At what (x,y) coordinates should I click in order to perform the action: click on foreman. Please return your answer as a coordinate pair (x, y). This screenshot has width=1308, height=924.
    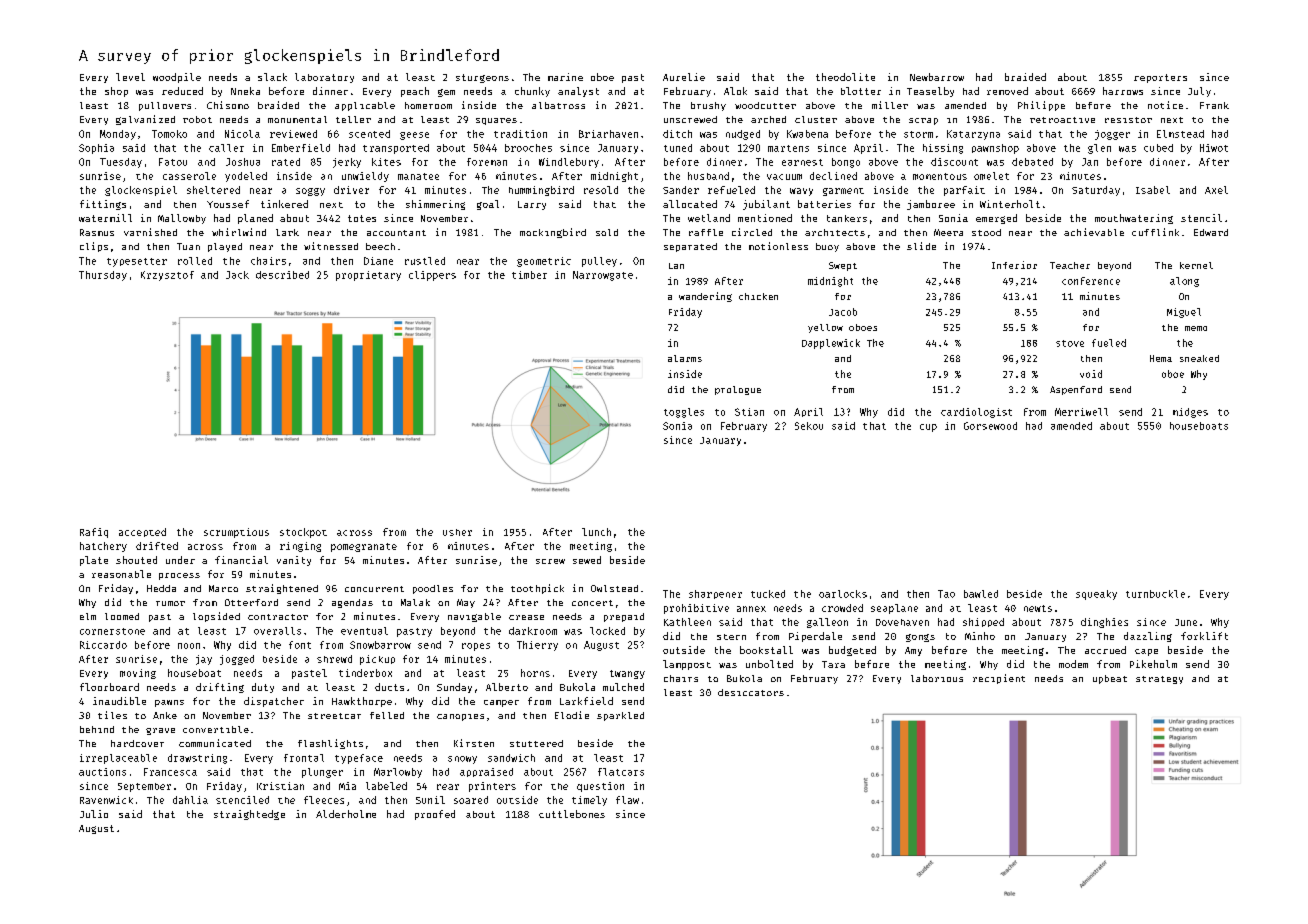
    Looking at the image, I should click on (487, 162).
